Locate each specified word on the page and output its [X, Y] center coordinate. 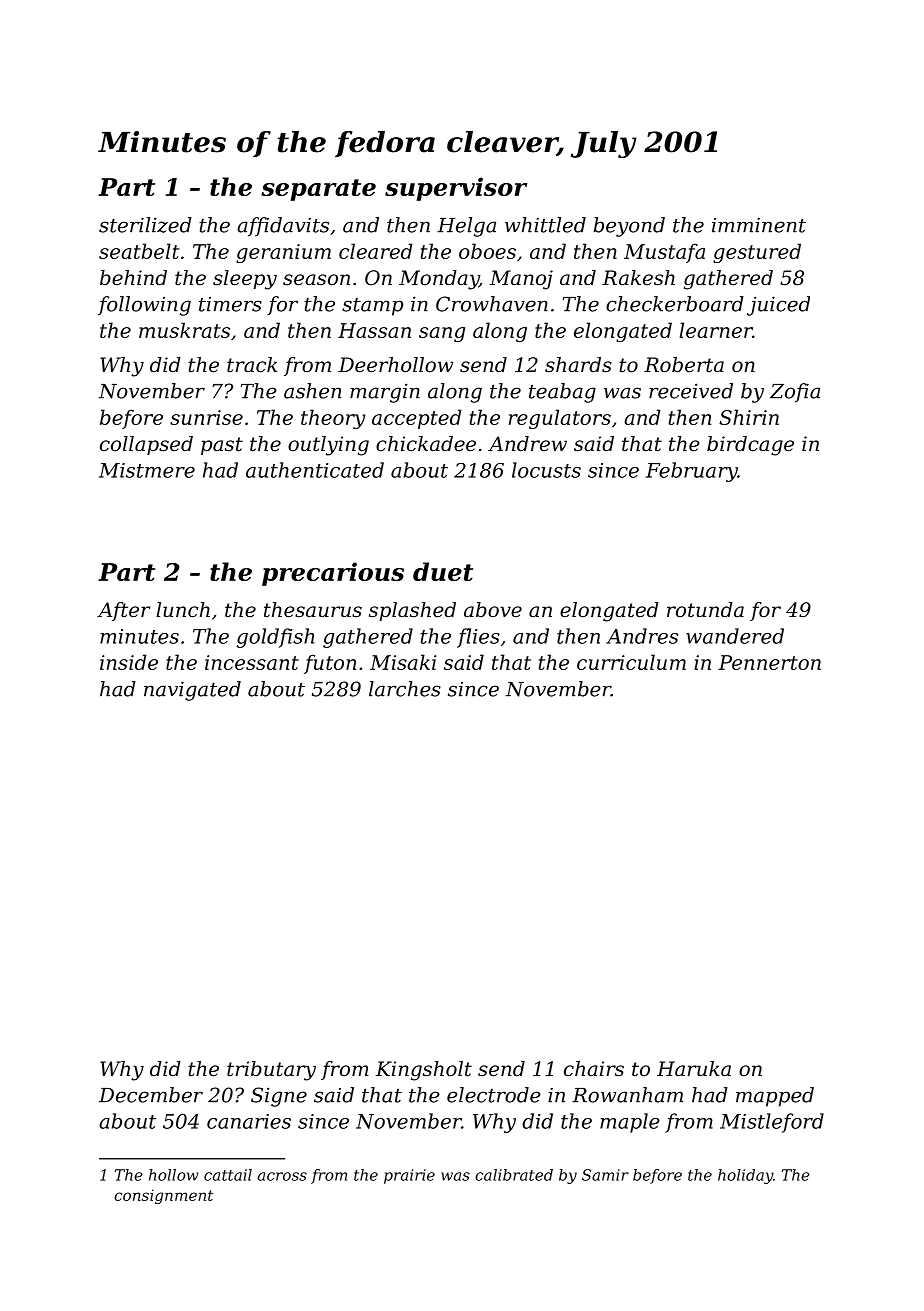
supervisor [456, 189]
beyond [629, 227]
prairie [409, 1176]
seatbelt [139, 251]
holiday [745, 1176]
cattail [228, 1175]
